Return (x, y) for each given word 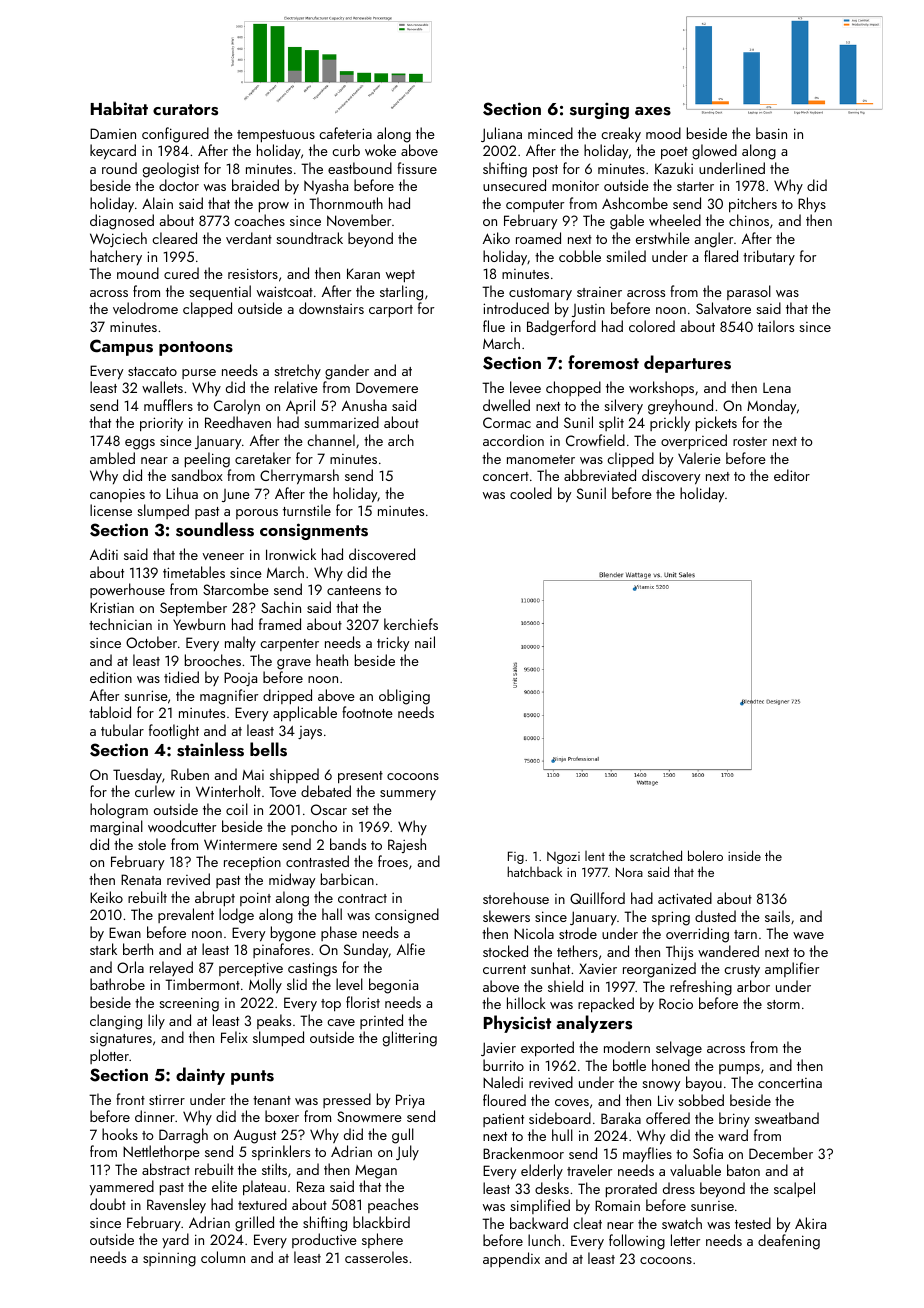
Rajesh (407, 845)
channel (331, 440)
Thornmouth (346, 203)
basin (771, 133)
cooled (531, 493)
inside (744, 855)
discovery (671, 477)
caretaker (263, 458)
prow (274, 207)
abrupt (215, 898)
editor (792, 475)
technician (120, 624)
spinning (169, 1260)
